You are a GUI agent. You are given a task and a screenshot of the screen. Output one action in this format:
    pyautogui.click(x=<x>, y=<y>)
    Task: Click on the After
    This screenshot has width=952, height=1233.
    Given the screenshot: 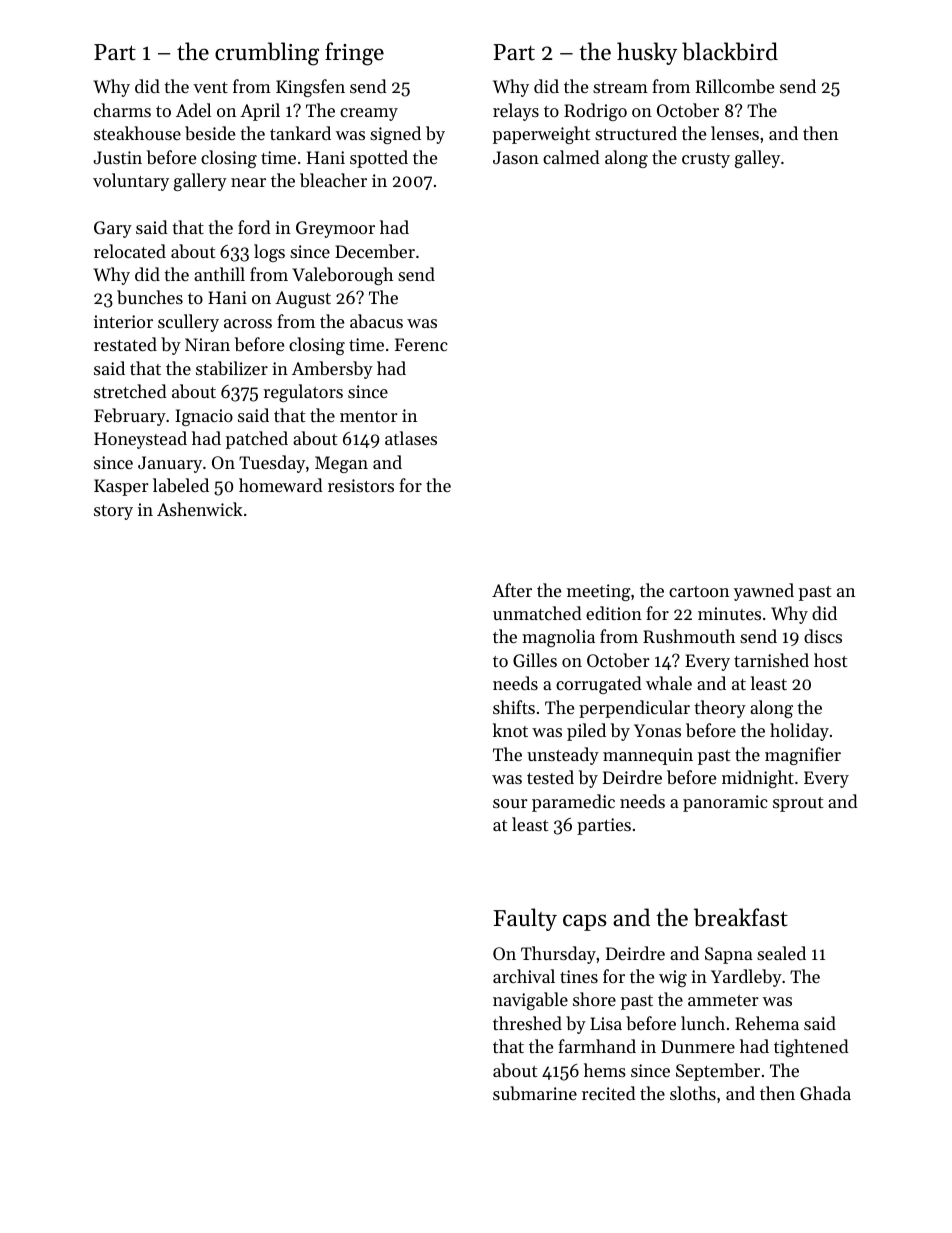 What is the action you would take?
    pyautogui.click(x=512, y=590)
